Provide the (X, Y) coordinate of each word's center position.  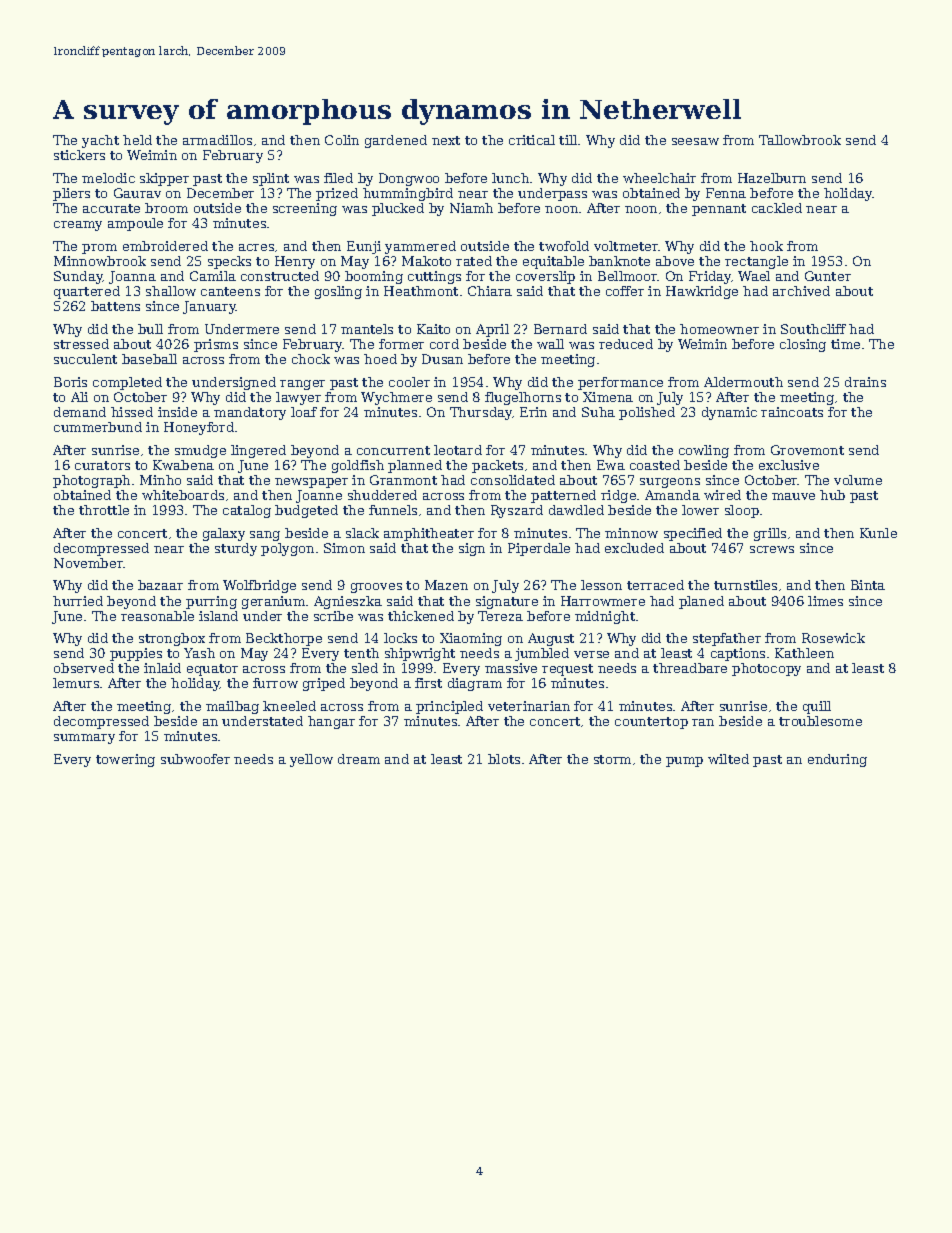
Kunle (878, 533)
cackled (777, 208)
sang (265, 536)
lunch (510, 178)
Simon (344, 548)
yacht (100, 141)
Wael (754, 276)
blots (504, 759)
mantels (367, 329)
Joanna (132, 277)
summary (84, 739)
